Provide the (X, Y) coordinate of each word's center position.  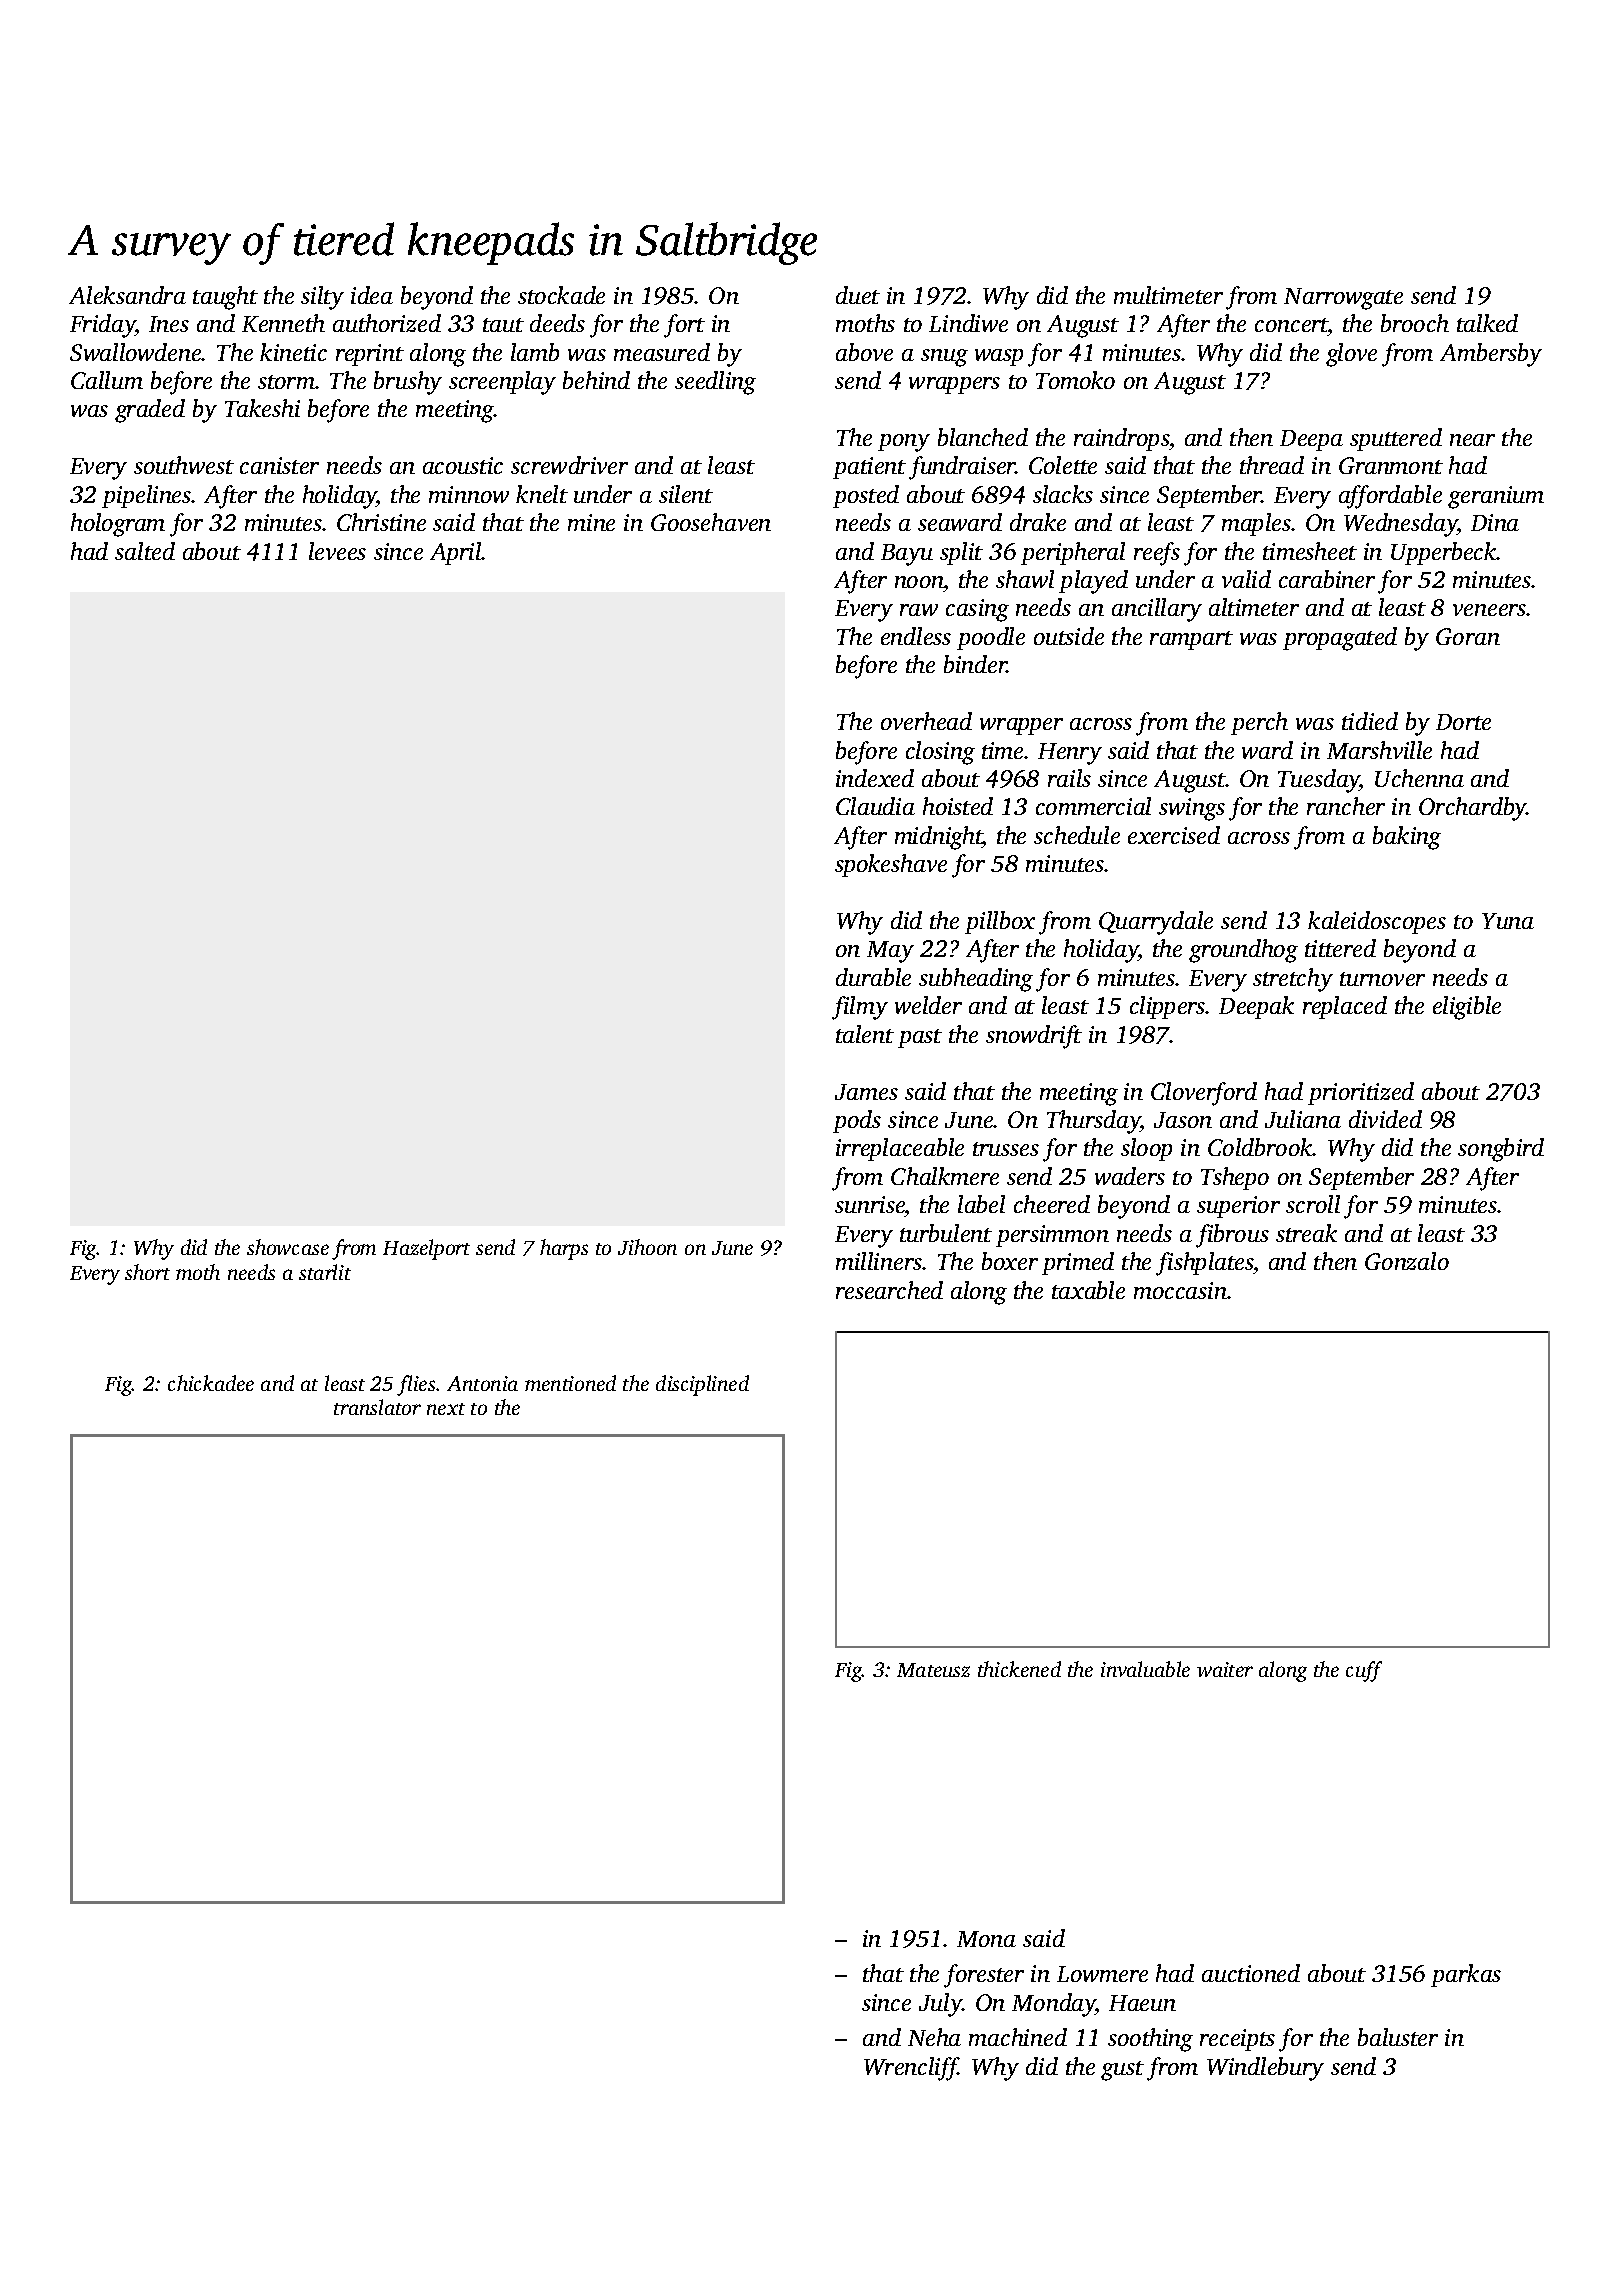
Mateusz (933, 1670)
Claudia (875, 806)
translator (377, 1407)
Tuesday (1319, 781)
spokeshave (891, 865)
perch (1259, 723)
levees (337, 551)
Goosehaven (711, 522)
